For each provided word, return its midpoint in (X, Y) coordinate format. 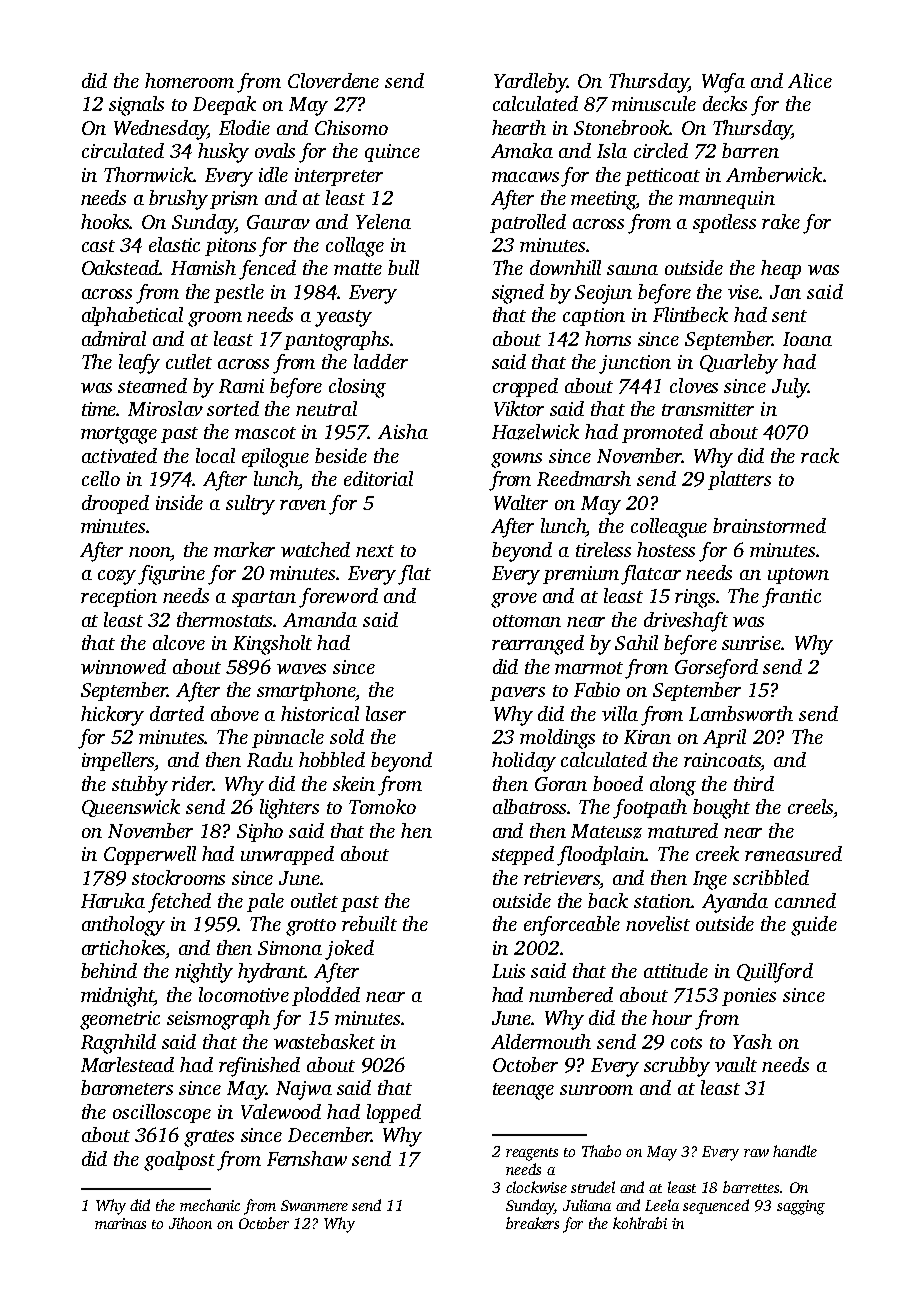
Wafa (723, 83)
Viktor (519, 408)
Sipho (260, 832)
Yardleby (530, 83)
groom (215, 319)
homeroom (189, 80)
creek (717, 853)
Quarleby (739, 364)
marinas (120, 1223)
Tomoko (382, 806)
